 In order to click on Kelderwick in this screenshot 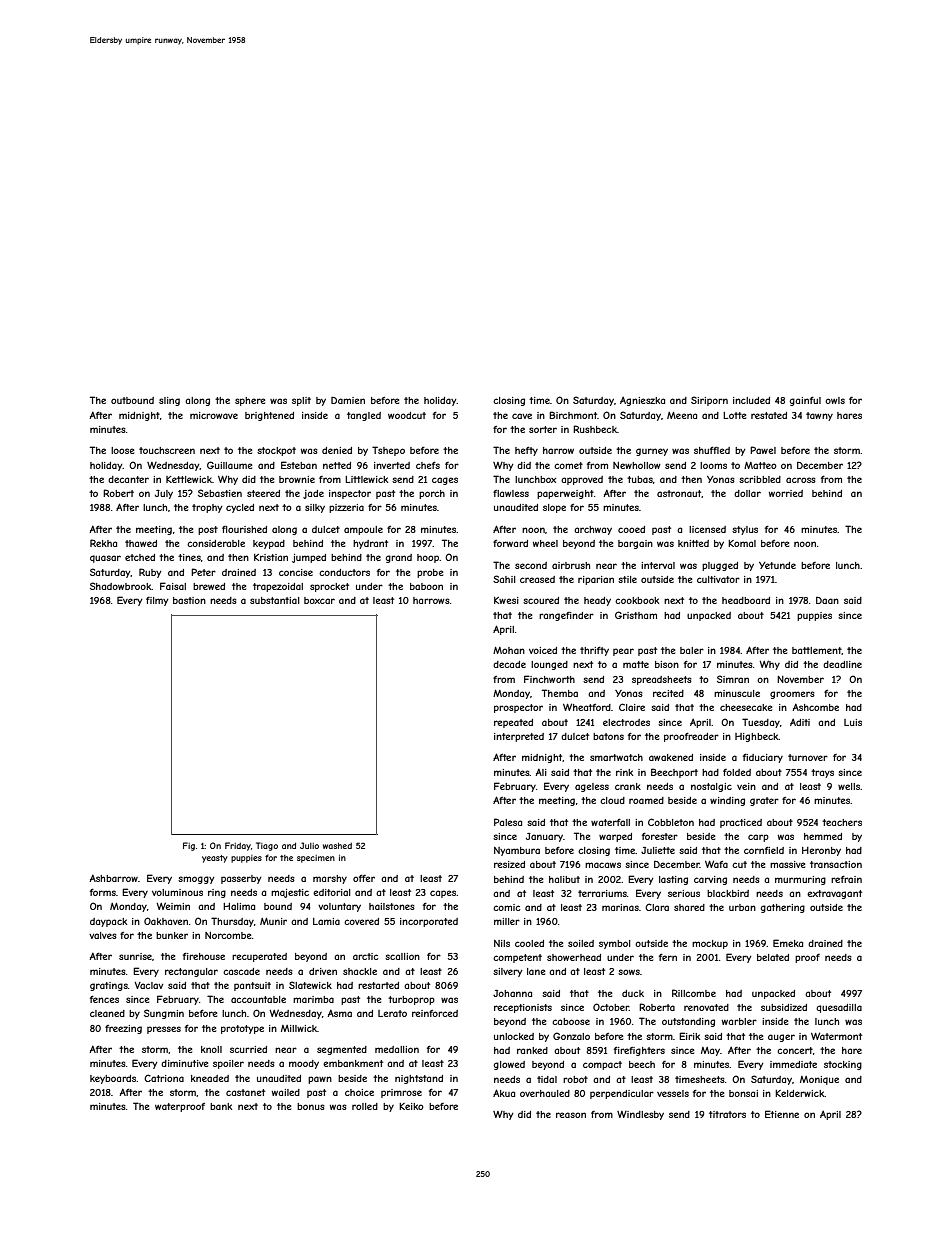, I will do `click(799, 1093)`.
